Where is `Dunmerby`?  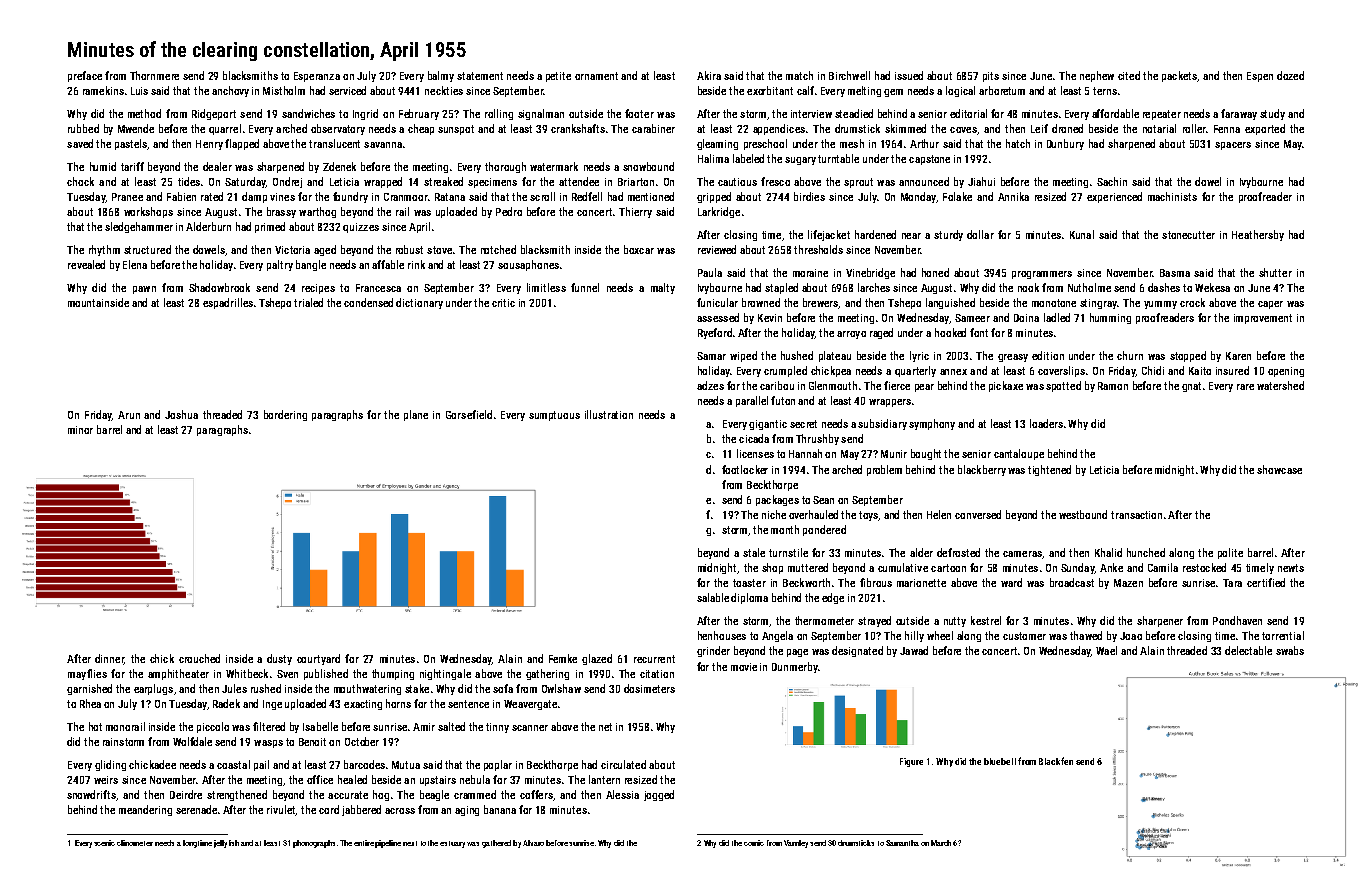
Dunmerby is located at coordinates (795, 667).
